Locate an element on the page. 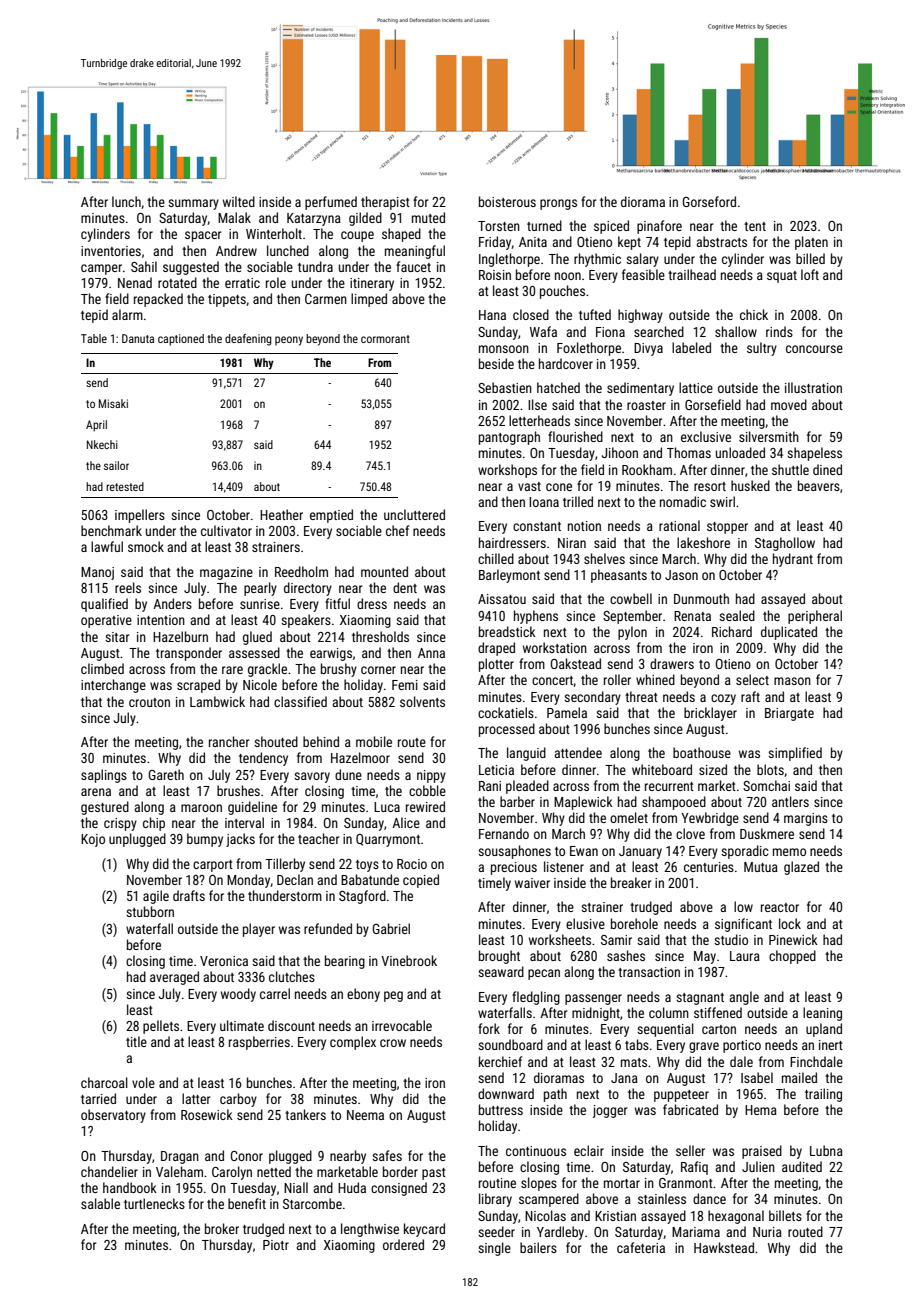 The height and width of the image is (1308, 924). meaningful is located at coordinates (415, 252).
